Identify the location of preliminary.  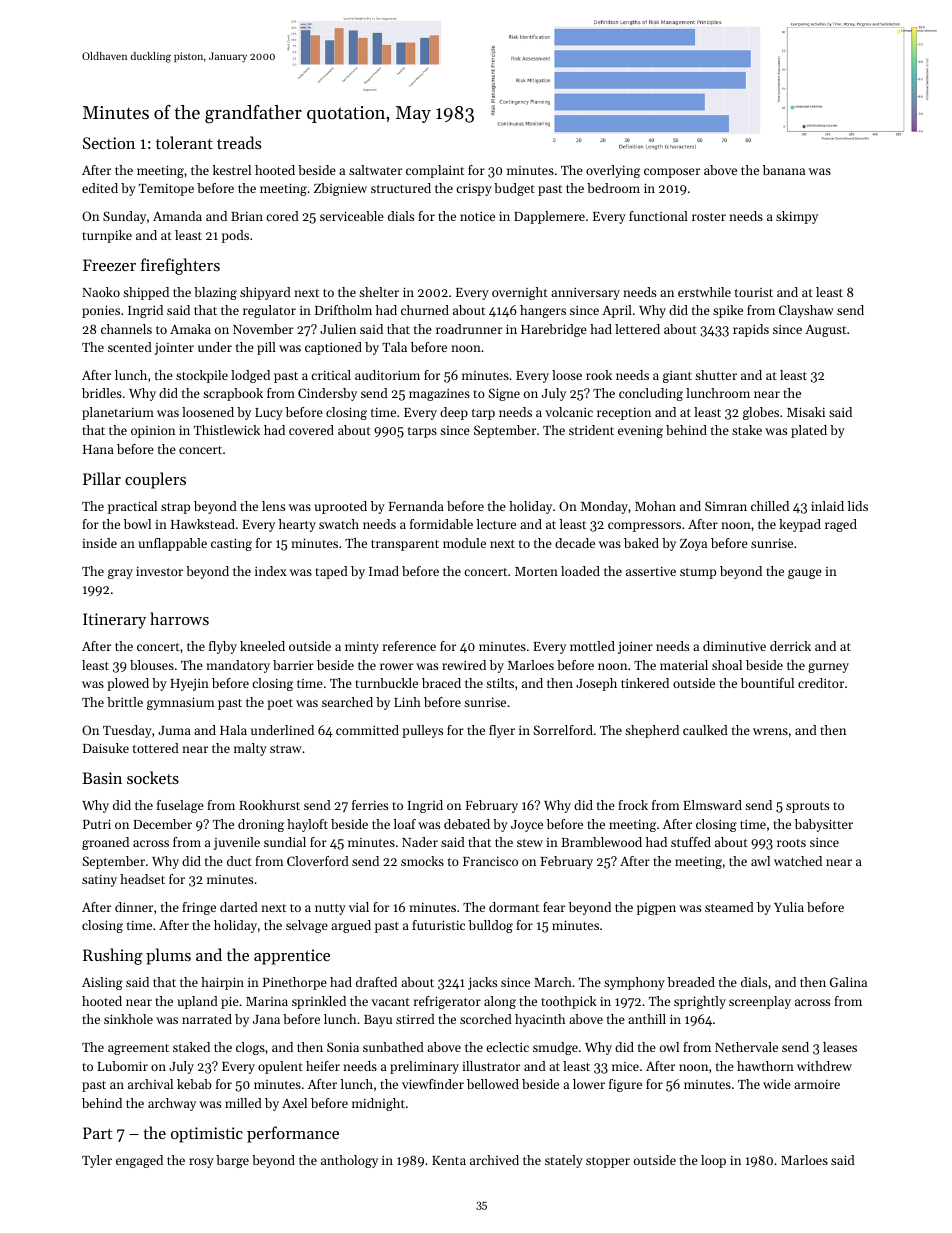
(424, 1067).
